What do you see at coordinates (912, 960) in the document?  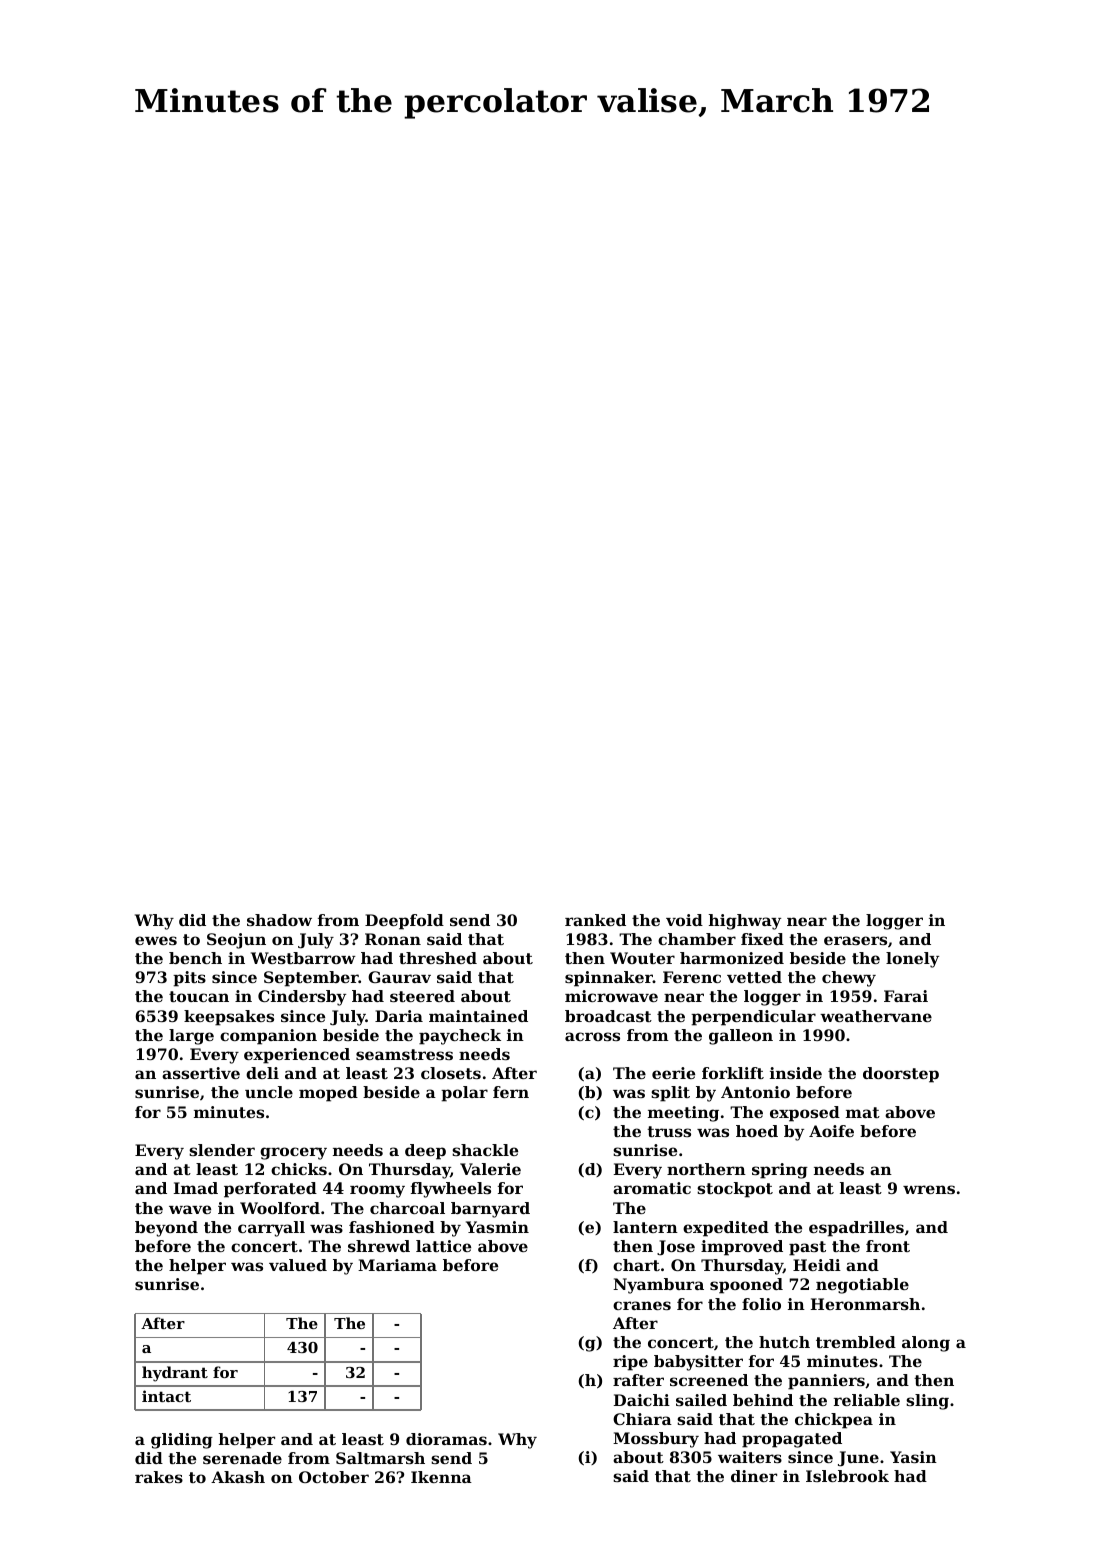 I see `lonely` at bounding box center [912, 960].
